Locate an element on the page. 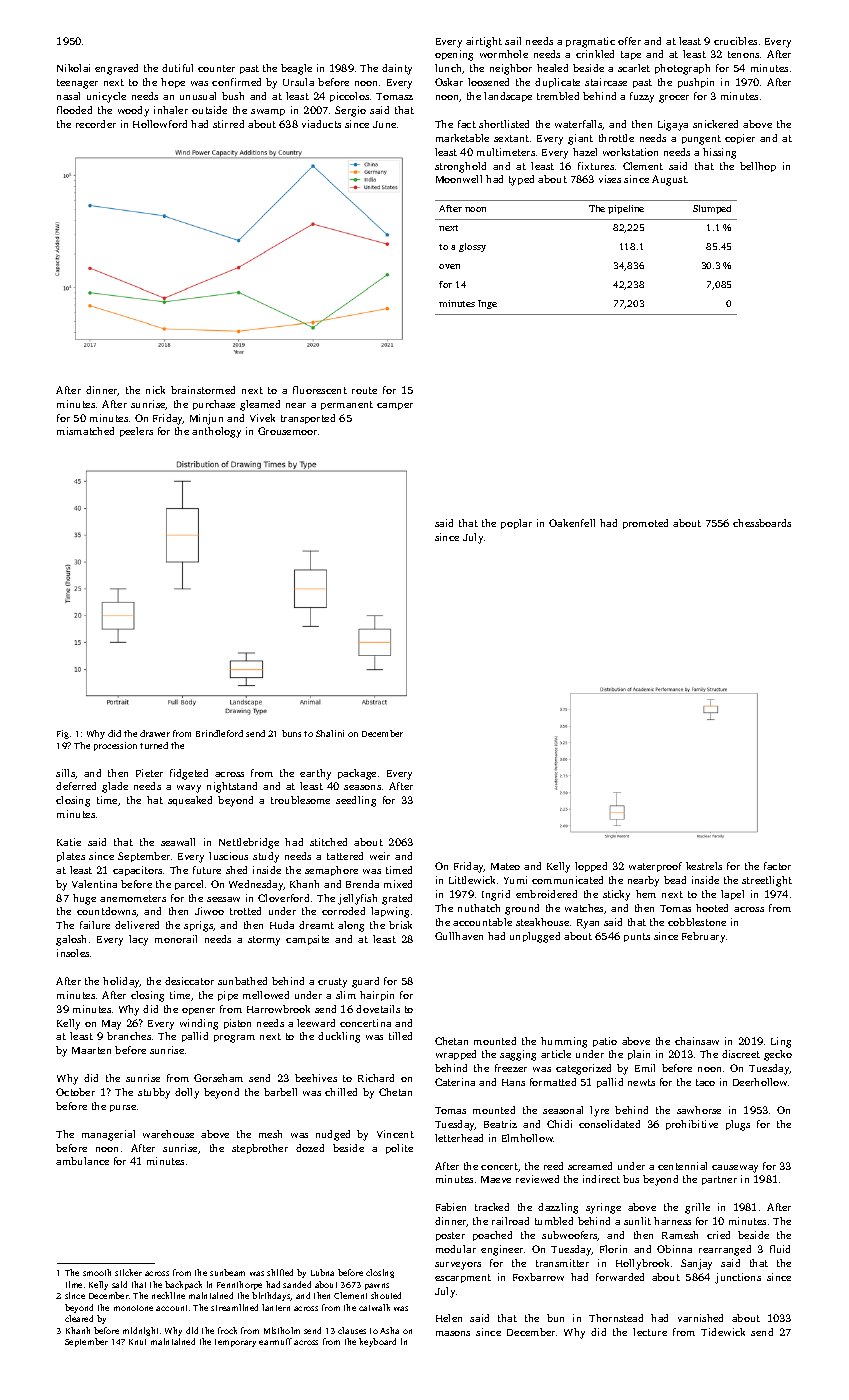 Image resolution: width=849 pixels, height=1400 pixels. lecture is located at coordinates (650, 1332).
